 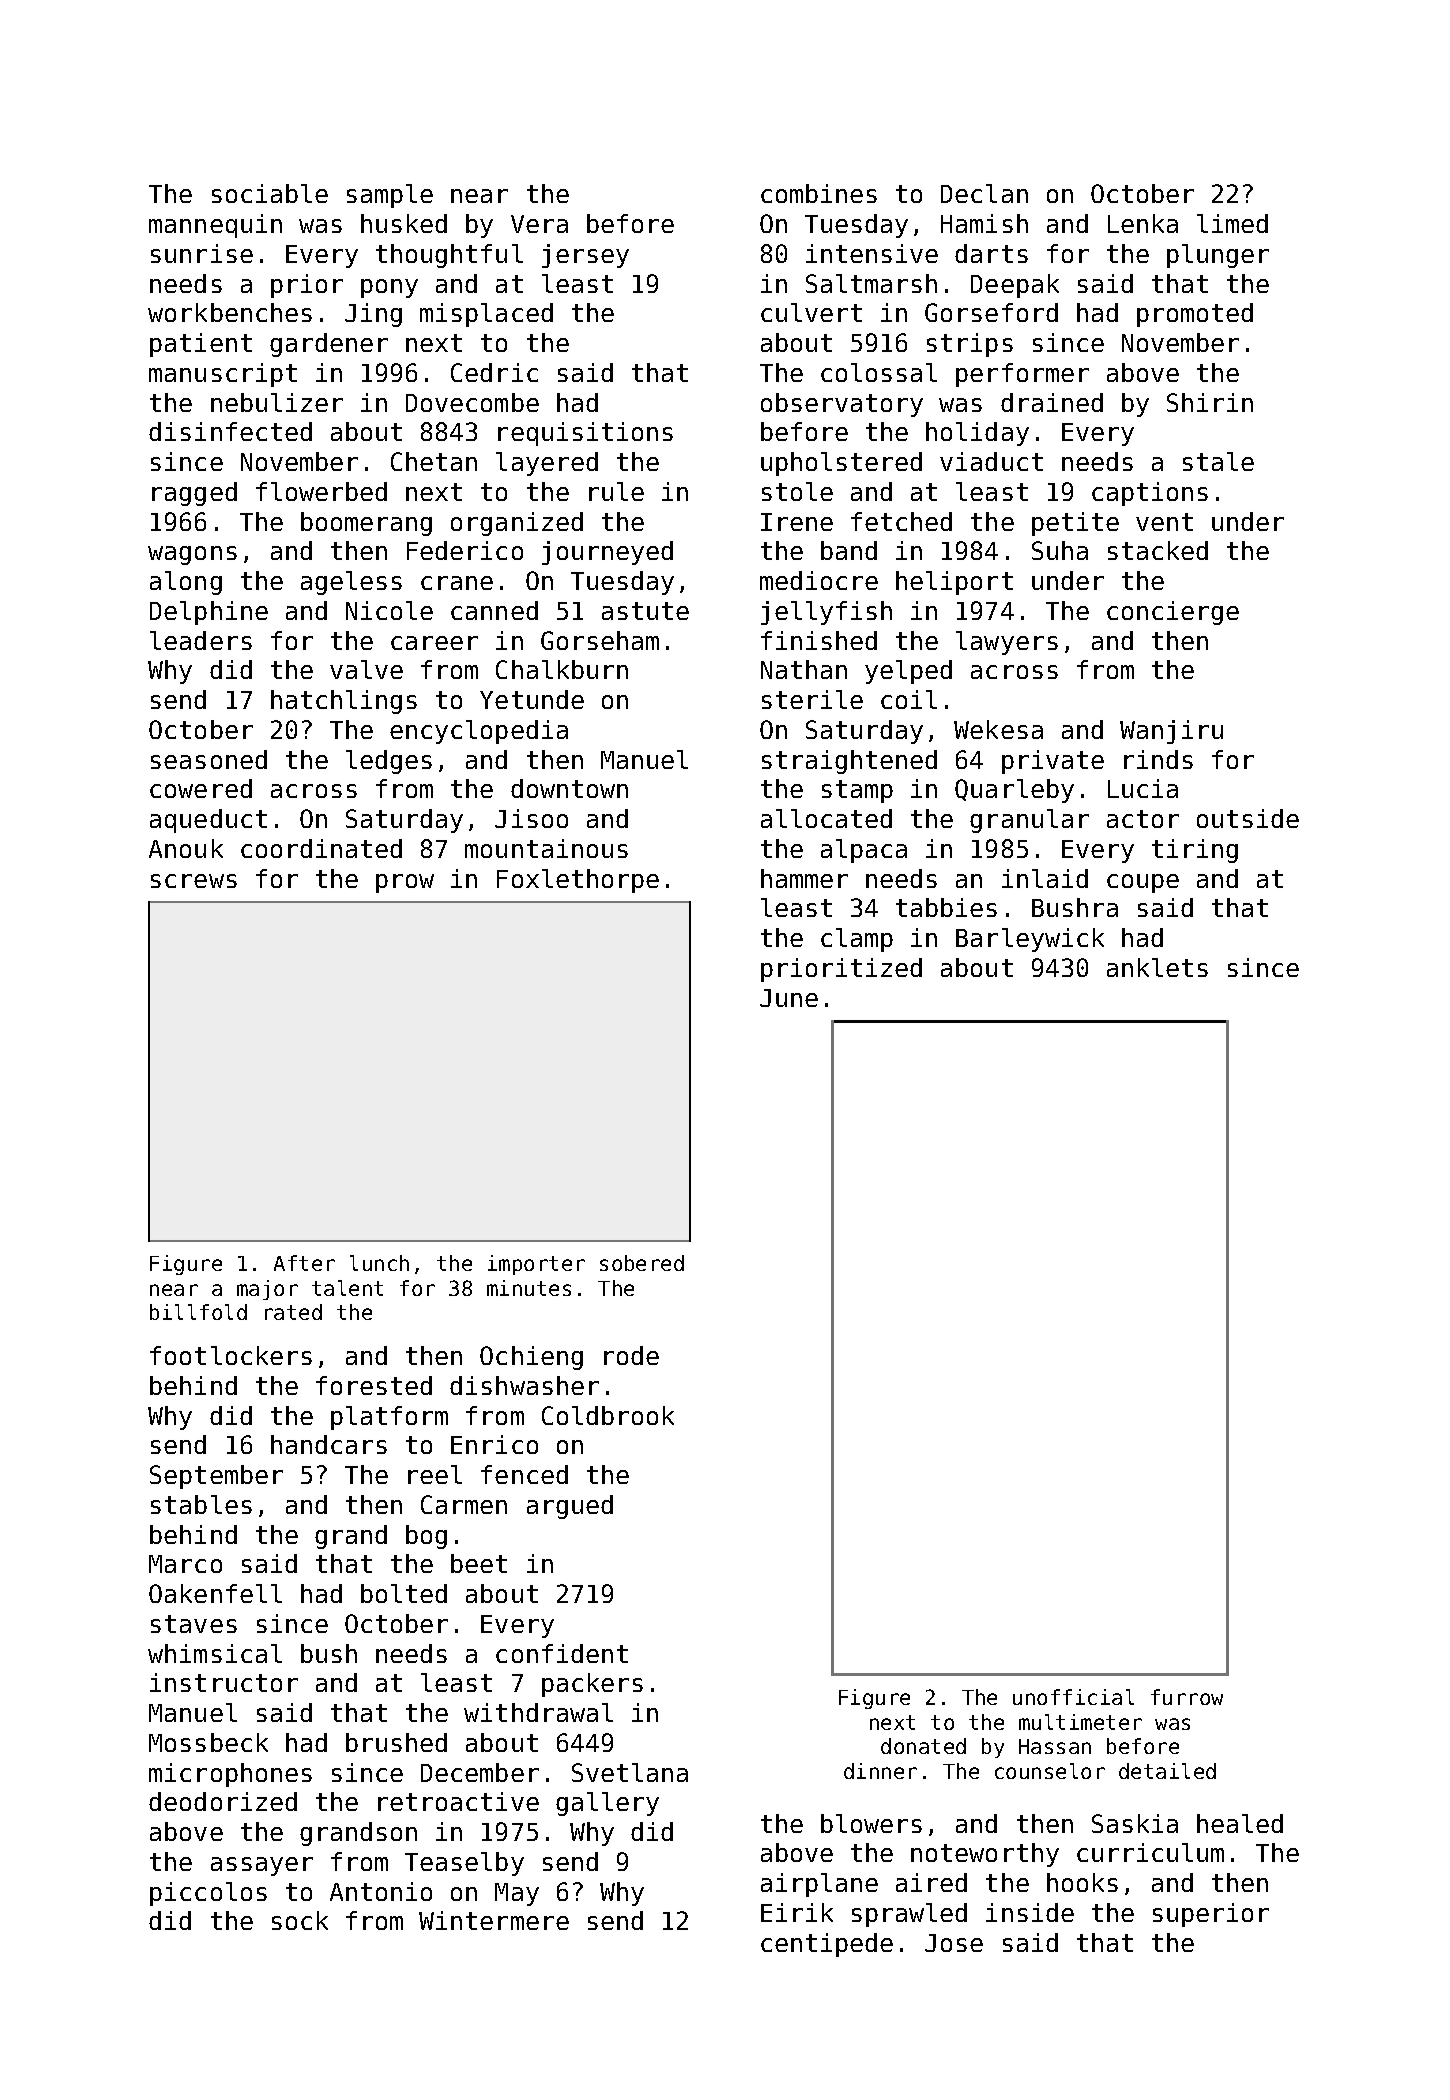 I want to click on requisitions, so click(x=585, y=434).
